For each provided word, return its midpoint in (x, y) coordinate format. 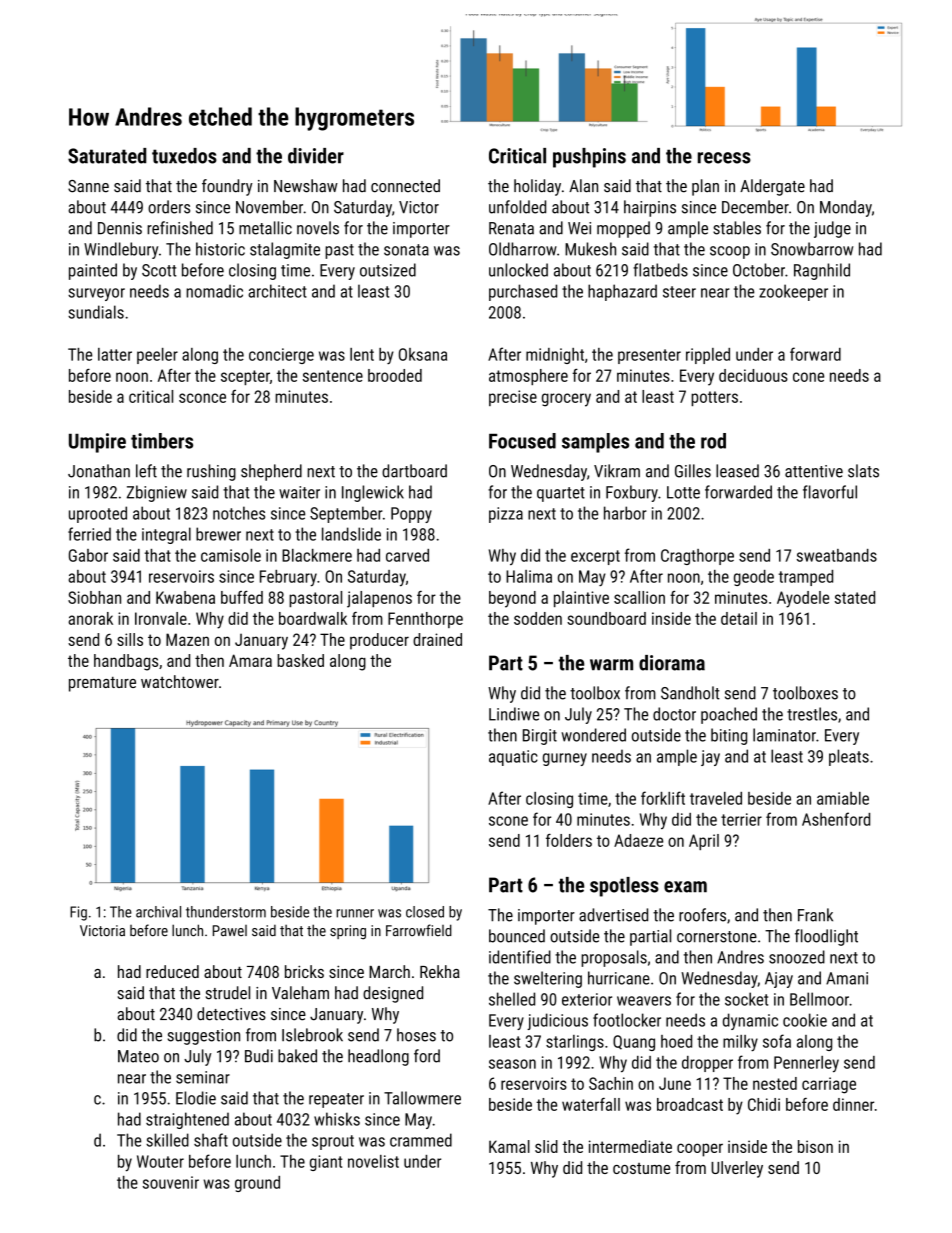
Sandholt (690, 693)
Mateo (138, 1056)
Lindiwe (514, 714)
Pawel (230, 930)
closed (425, 912)
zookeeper (793, 292)
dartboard (414, 471)
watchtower (180, 681)
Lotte (683, 492)
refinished (180, 228)
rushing (211, 472)
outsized (388, 270)
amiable (843, 798)
